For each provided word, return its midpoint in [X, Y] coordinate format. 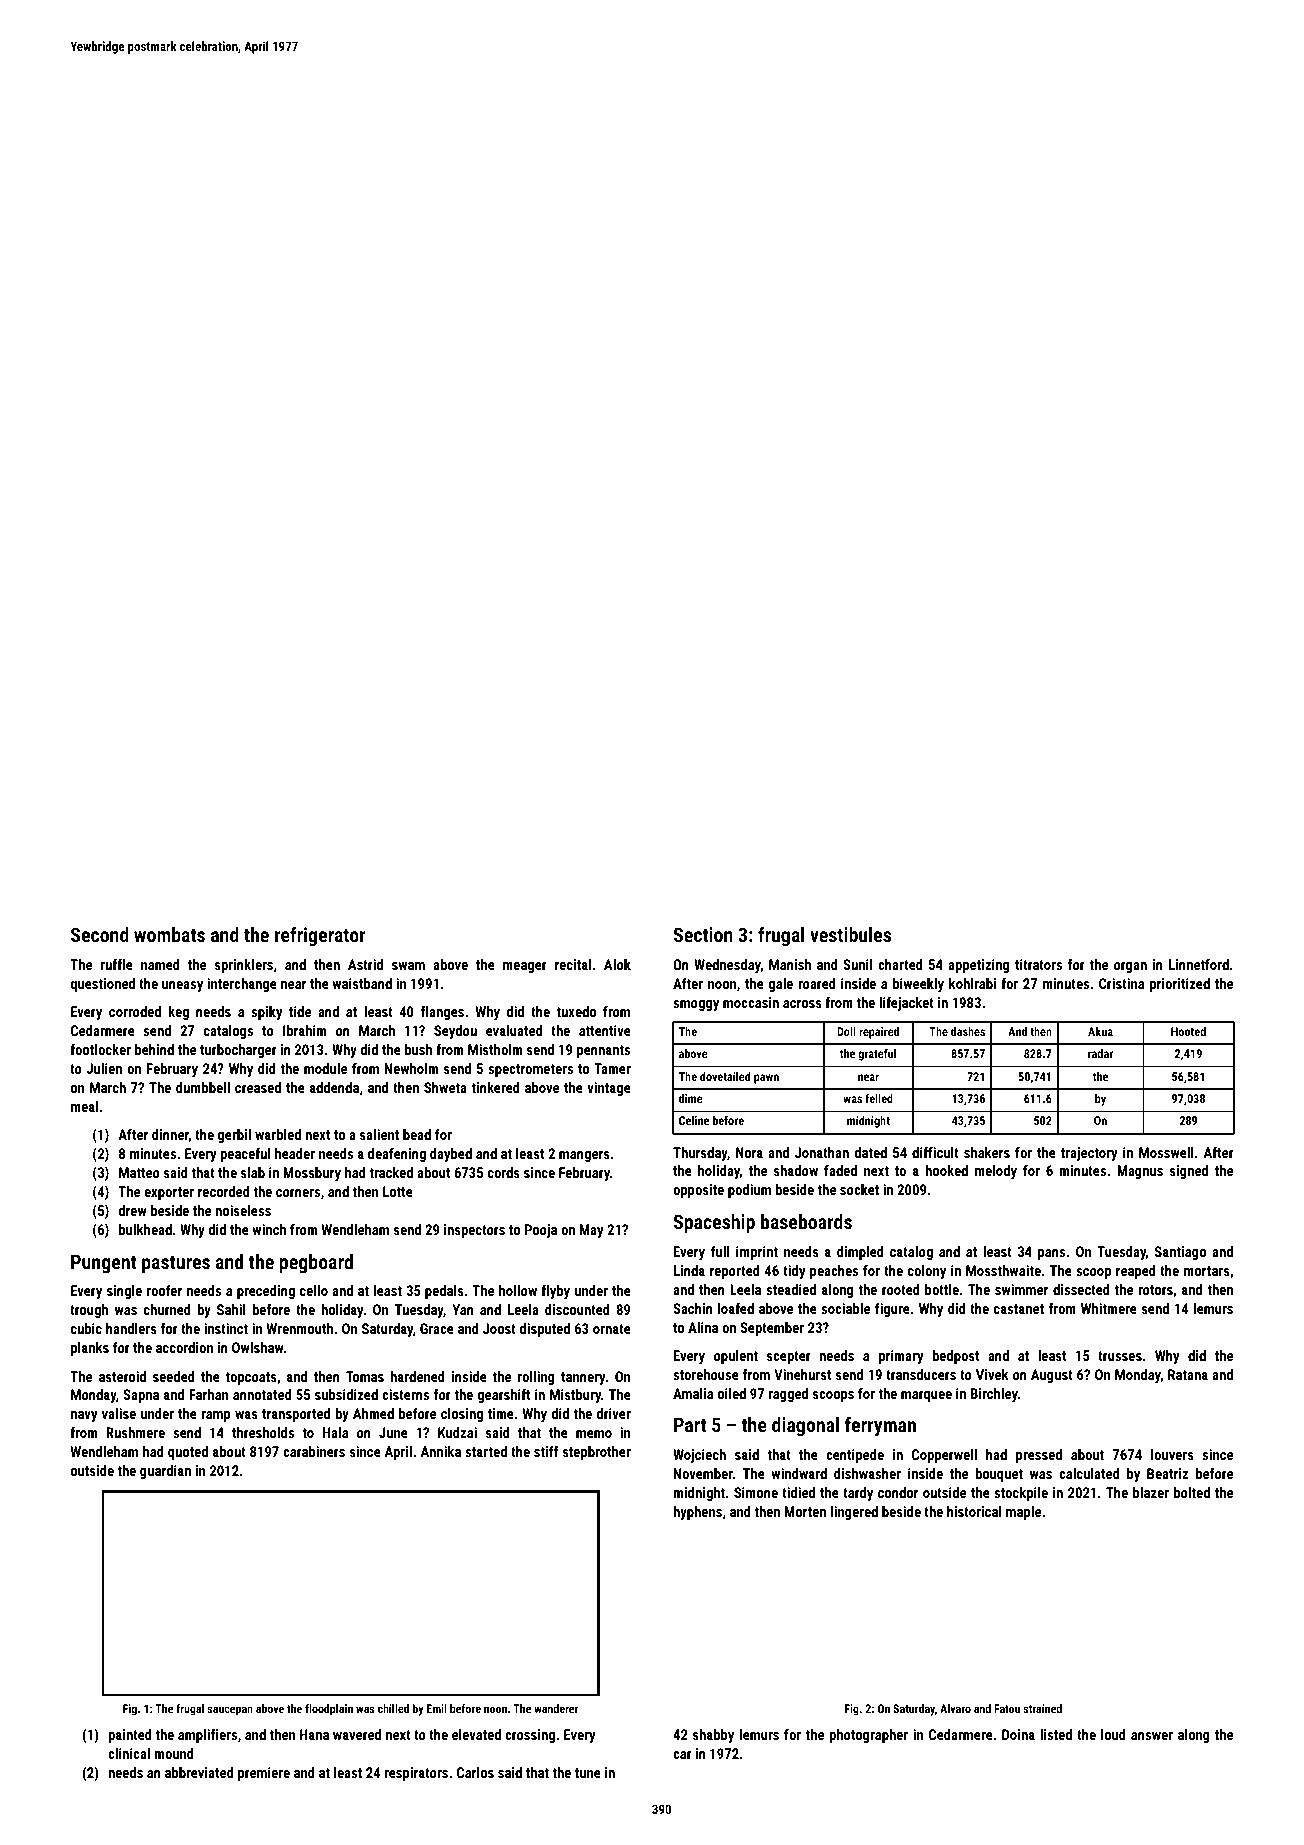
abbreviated [199, 1772]
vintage [609, 1089]
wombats [169, 934]
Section [703, 934]
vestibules [850, 934]
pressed [1039, 1456]
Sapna [141, 1396]
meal [84, 1106]
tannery [583, 1378]
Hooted [1188, 1031]
